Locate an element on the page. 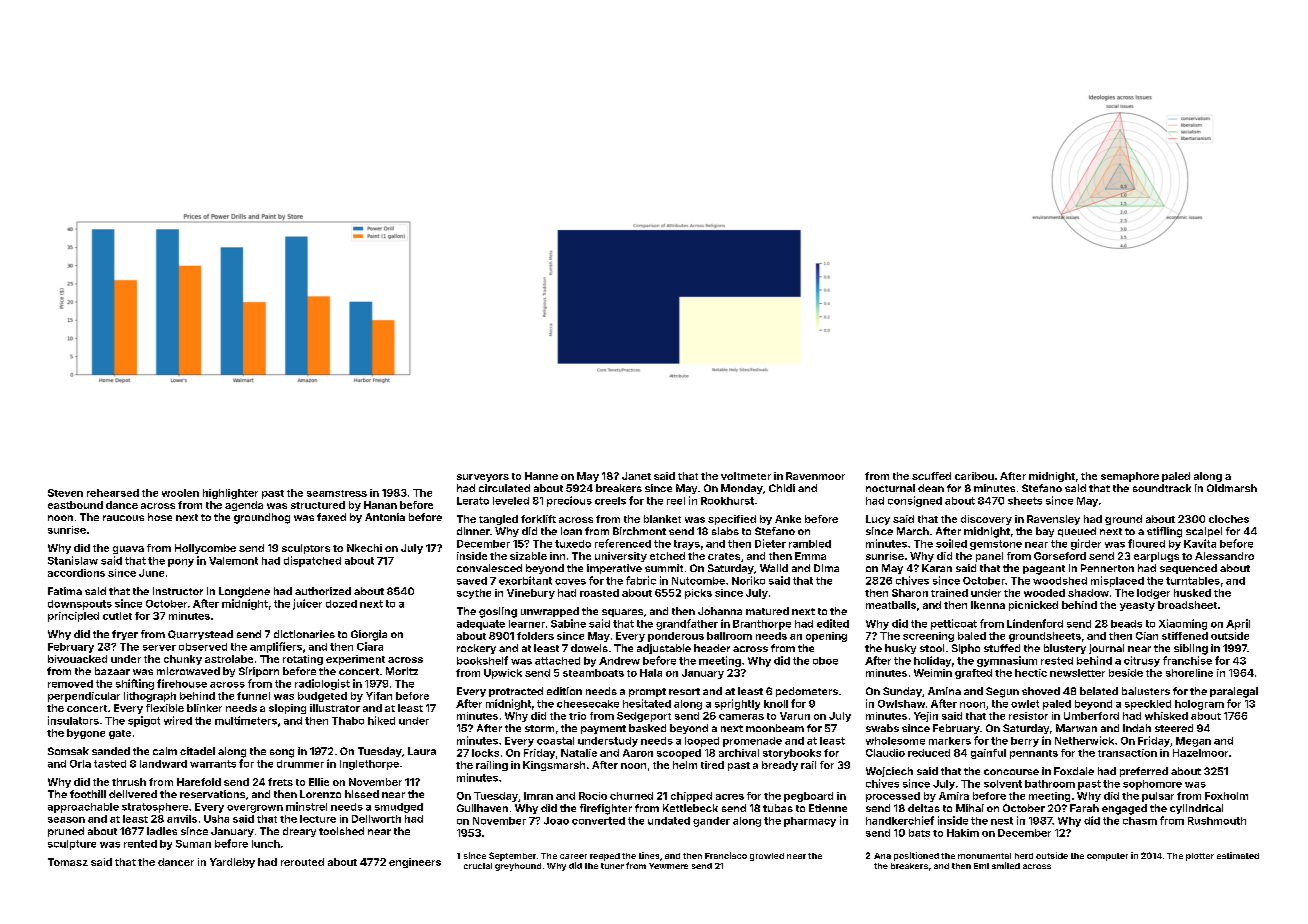 This document has height=924, width=1308. Tomasz is located at coordinates (68, 862).
